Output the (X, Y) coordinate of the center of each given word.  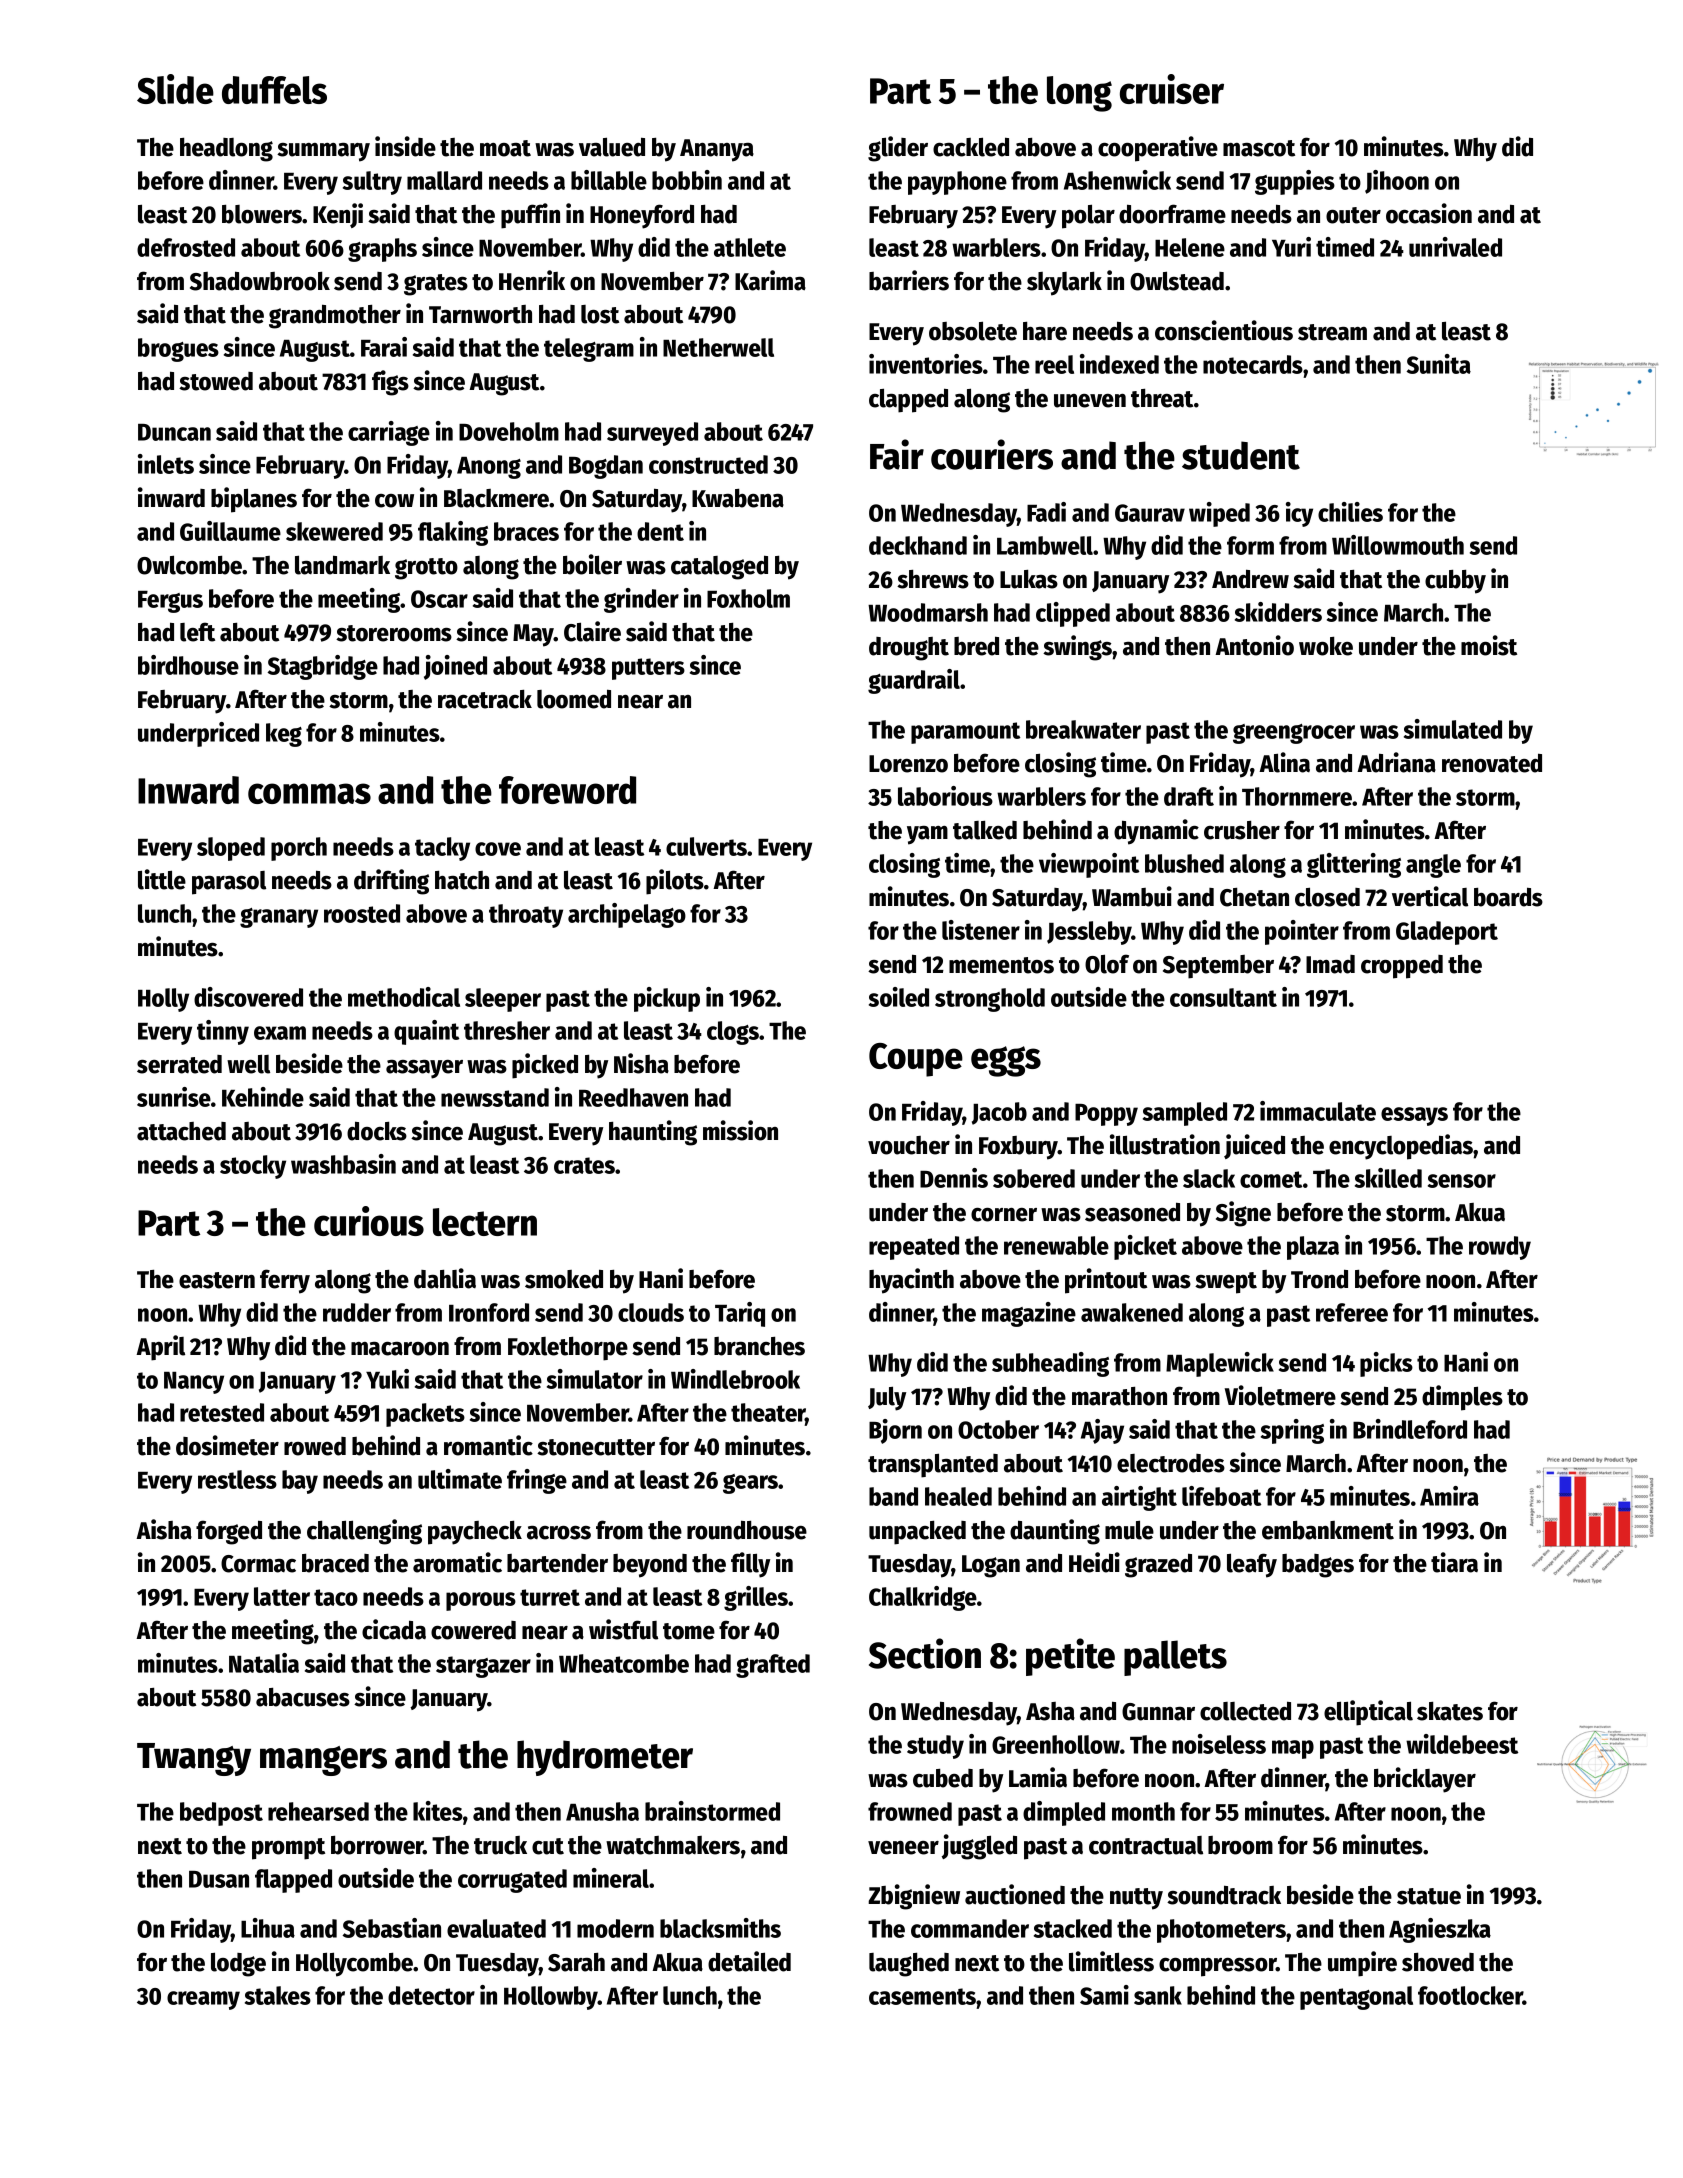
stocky (253, 1167)
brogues (178, 350)
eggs (1006, 1061)
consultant (1223, 997)
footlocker (1470, 1995)
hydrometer (605, 1758)
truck (500, 1845)
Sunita (1438, 364)
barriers (909, 280)
